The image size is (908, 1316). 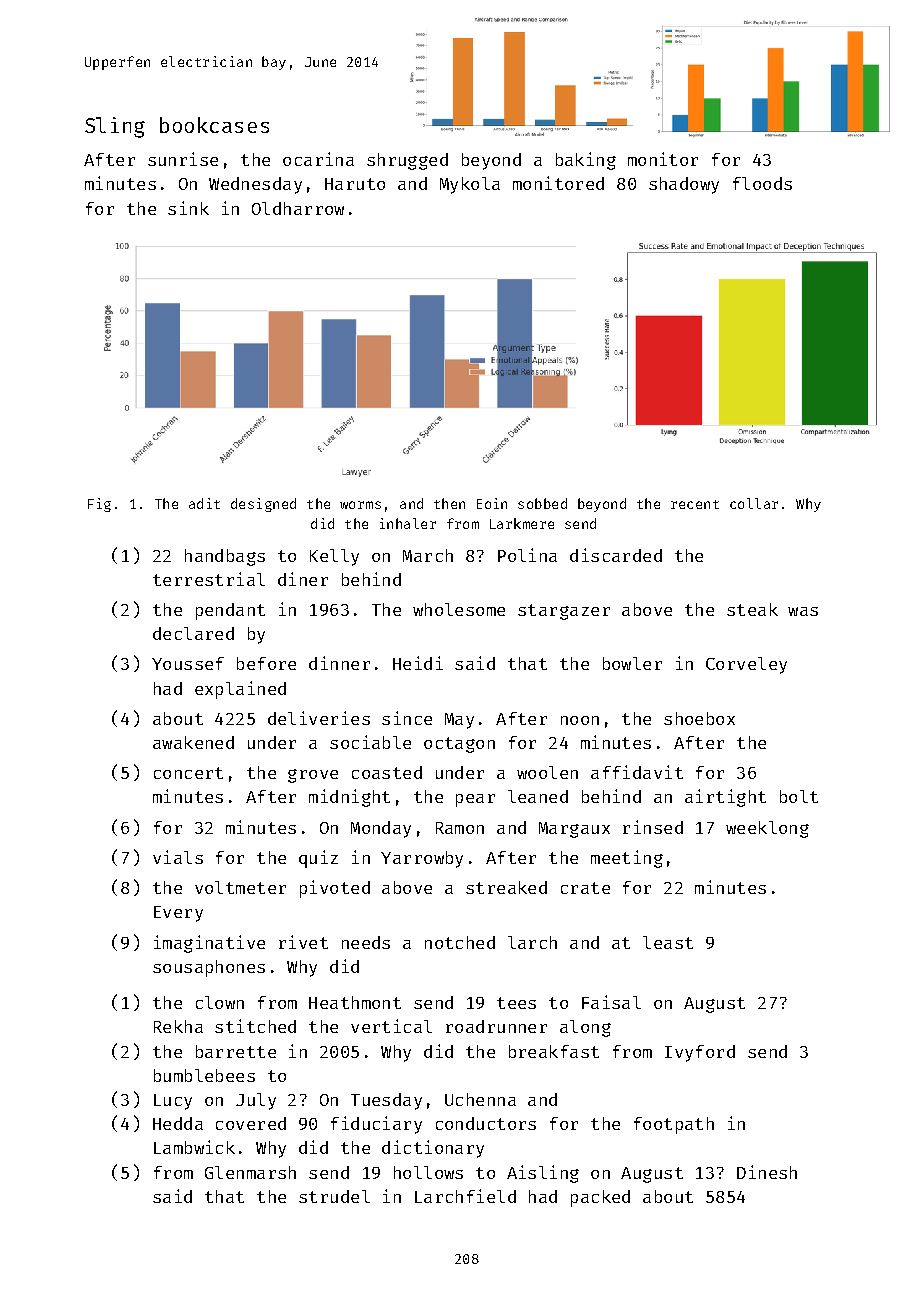 I want to click on bolt, so click(x=799, y=796).
